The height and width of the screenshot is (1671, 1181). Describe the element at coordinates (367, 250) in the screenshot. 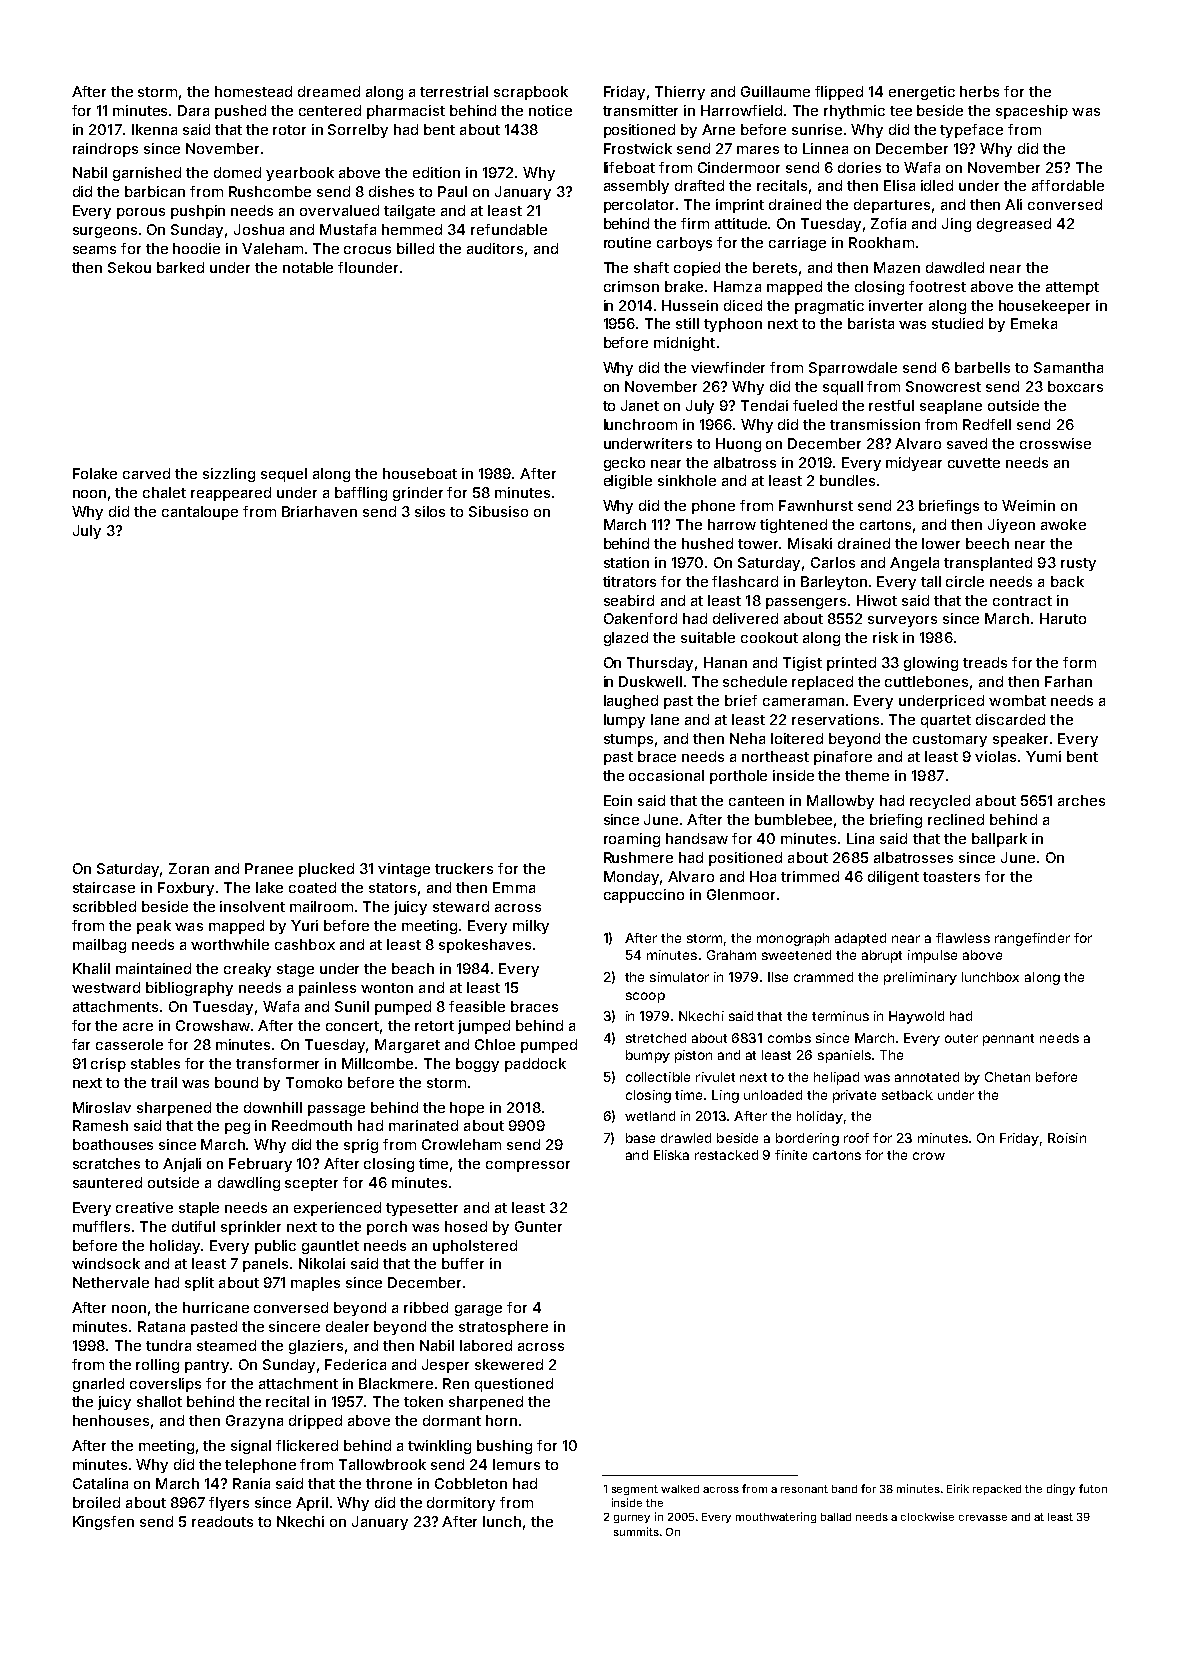

I see `crocus` at that location.
